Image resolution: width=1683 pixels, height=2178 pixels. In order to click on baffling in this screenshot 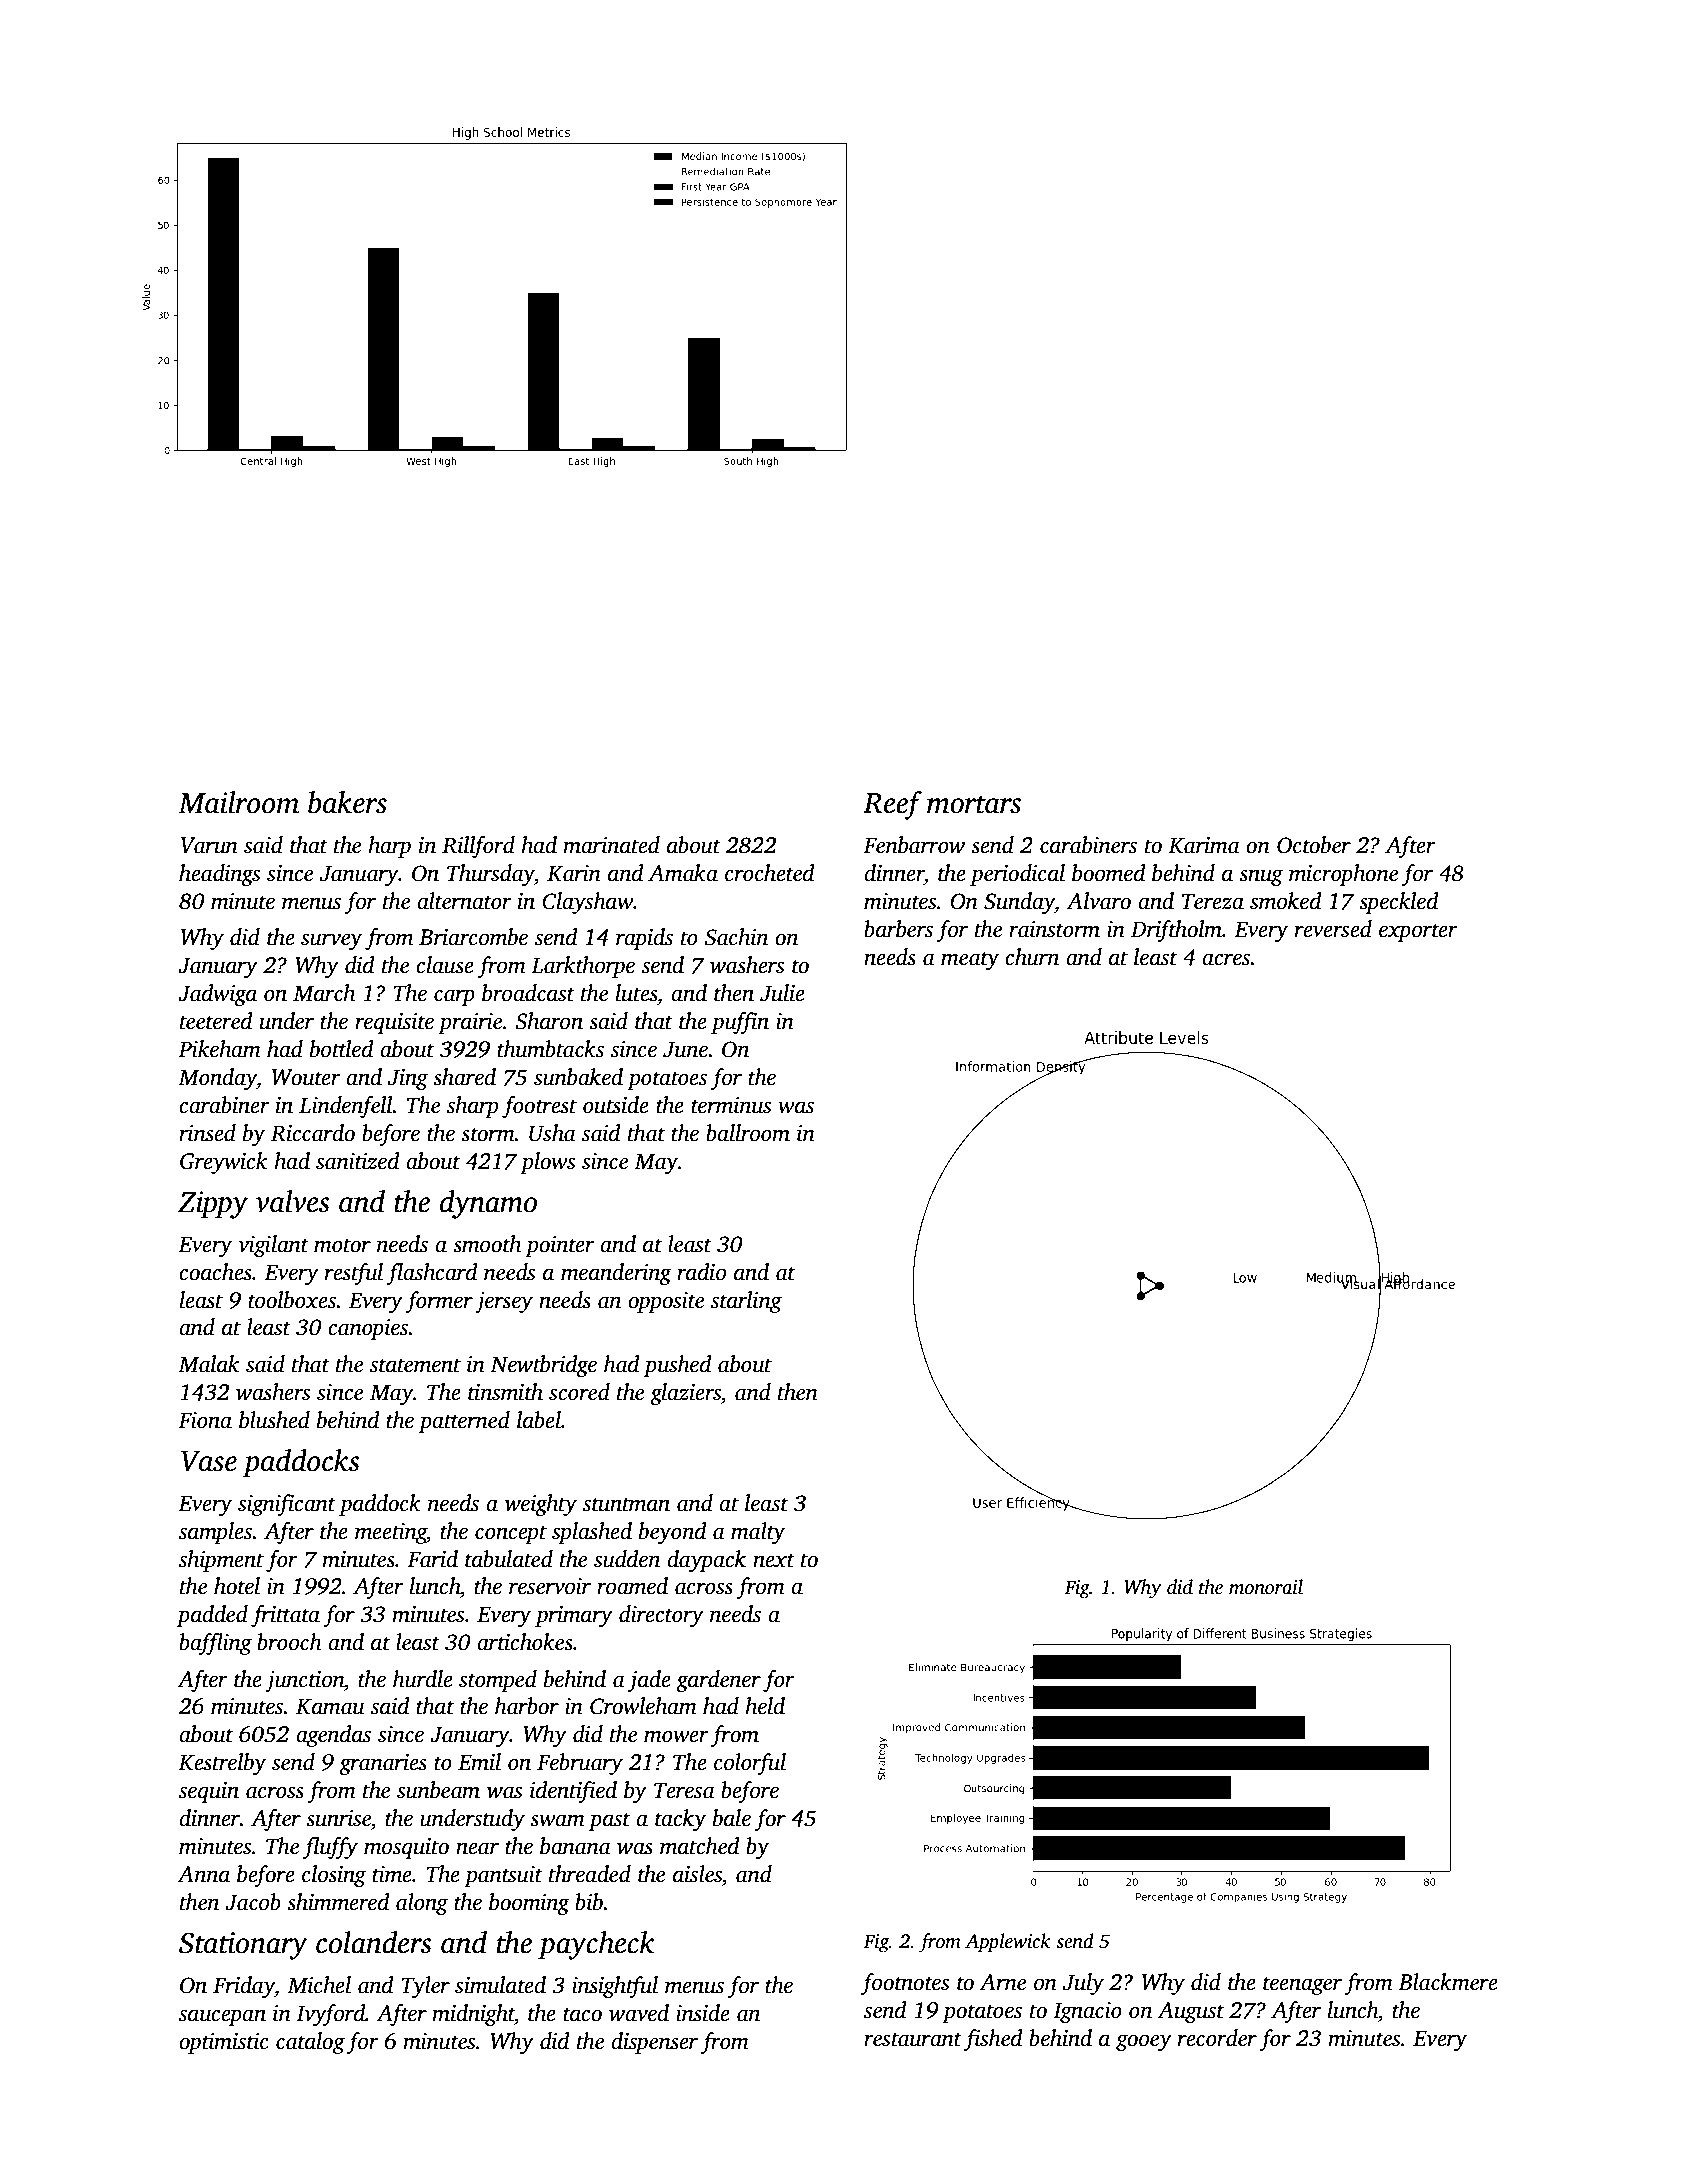, I will do `click(215, 1644)`.
